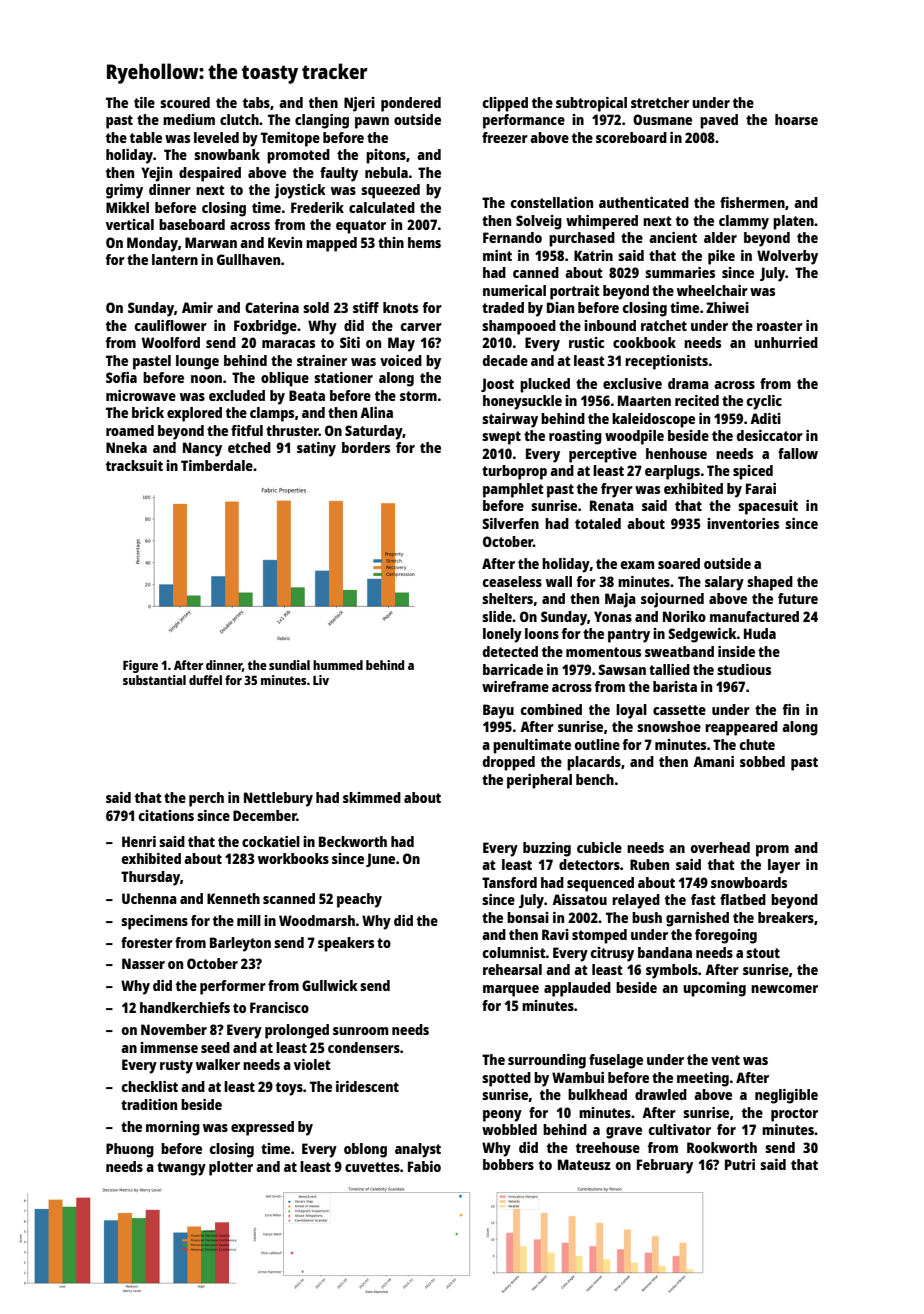  I want to click on substantial, so click(154, 680).
